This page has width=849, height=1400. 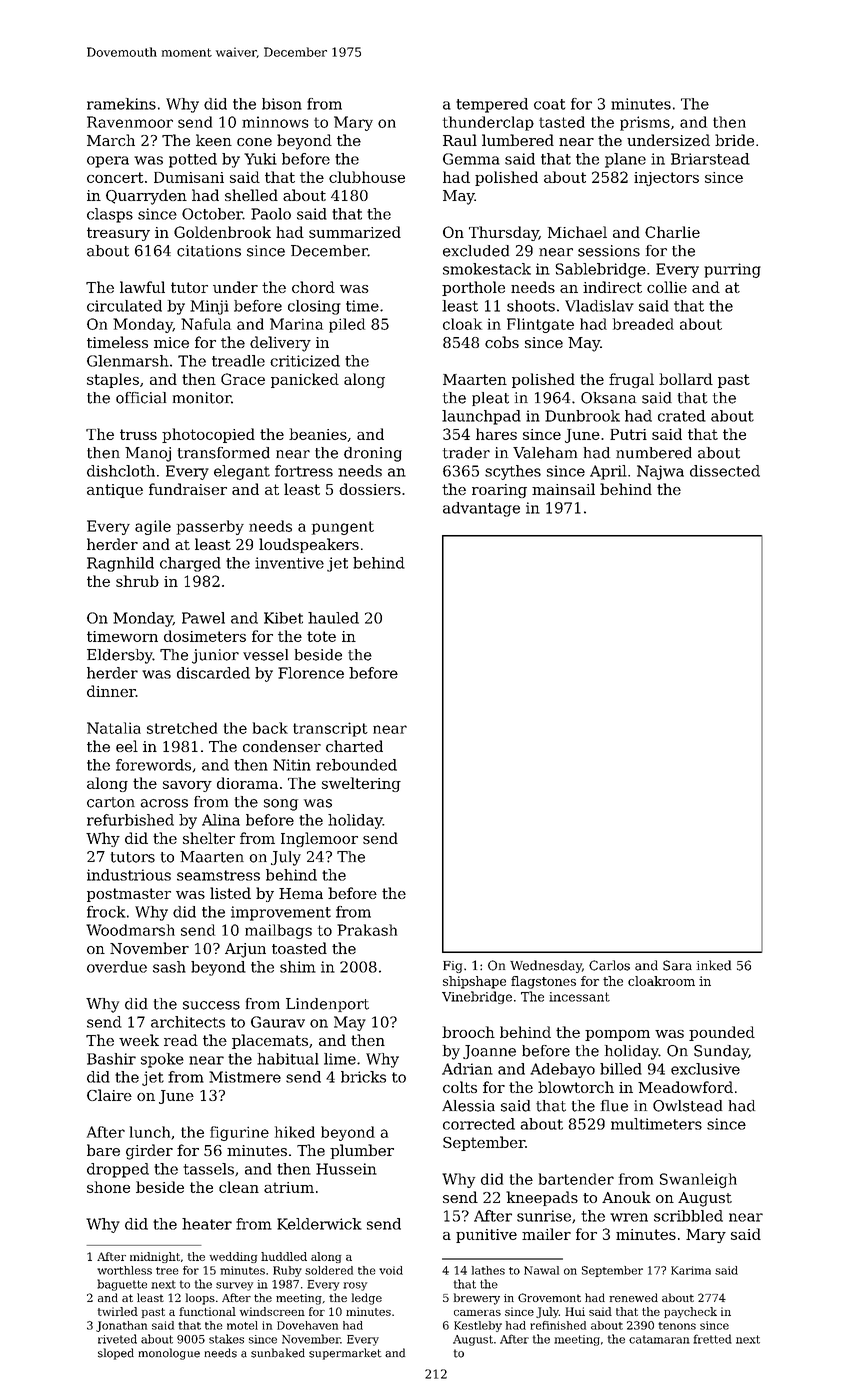 What do you see at coordinates (209, 307) in the page?
I see `Minji` at bounding box center [209, 307].
